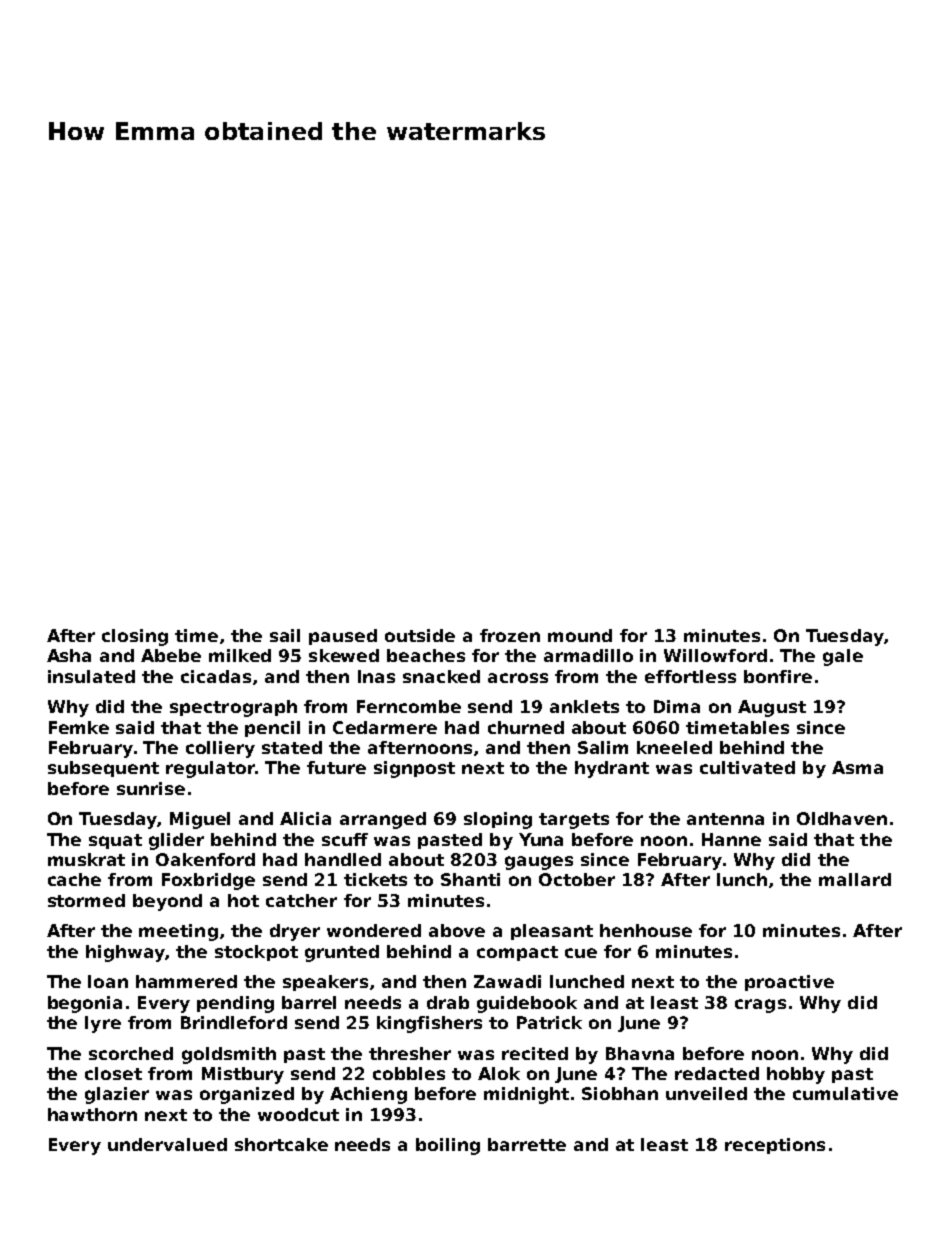 Image resolution: width=952 pixels, height=1233 pixels. What do you see at coordinates (747, 767) in the page?
I see `cultivated` at bounding box center [747, 767].
